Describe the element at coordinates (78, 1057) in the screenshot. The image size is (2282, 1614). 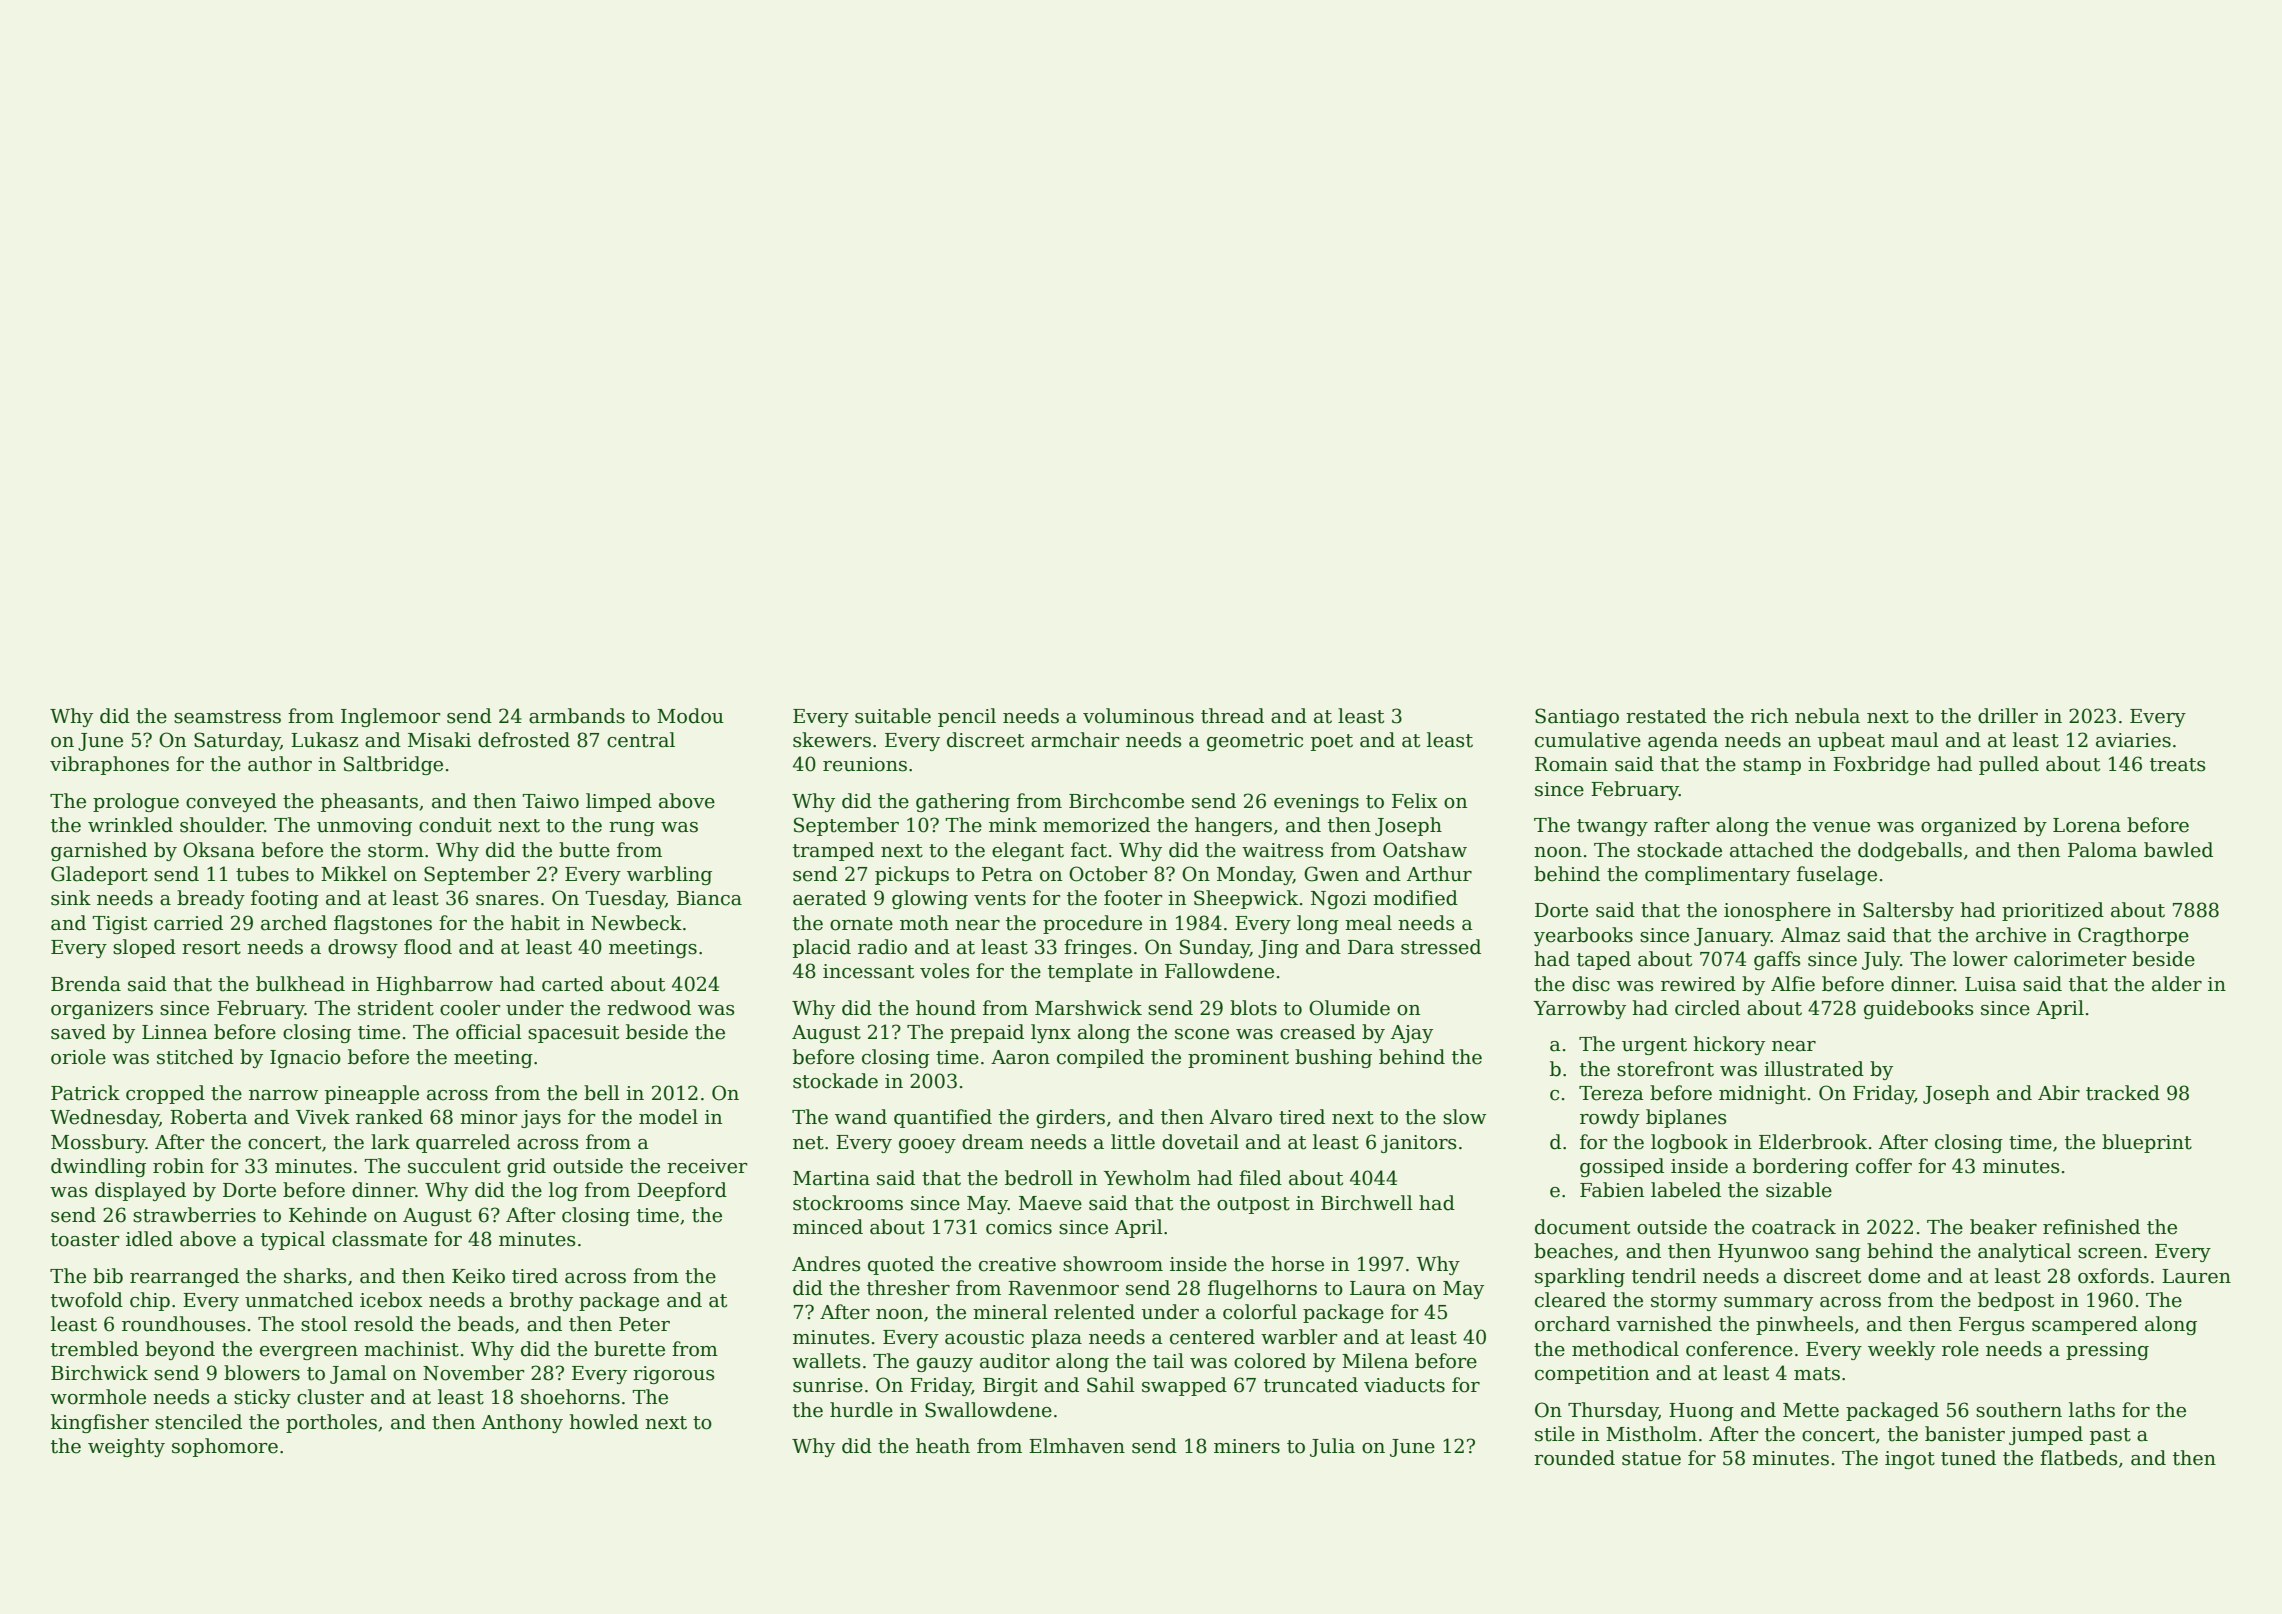
I see `oriole` at that location.
